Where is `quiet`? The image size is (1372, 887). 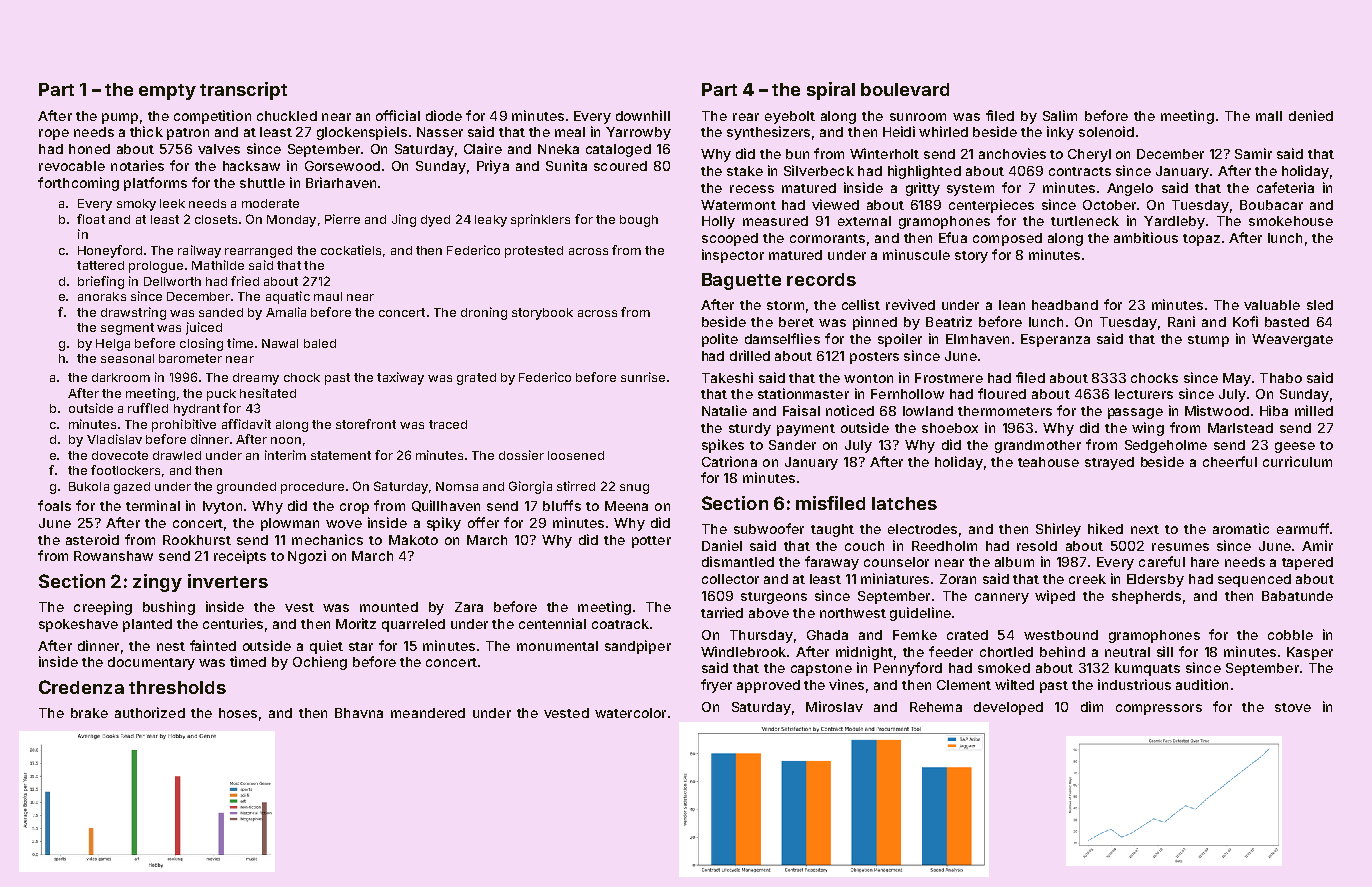 quiet is located at coordinates (326, 647).
